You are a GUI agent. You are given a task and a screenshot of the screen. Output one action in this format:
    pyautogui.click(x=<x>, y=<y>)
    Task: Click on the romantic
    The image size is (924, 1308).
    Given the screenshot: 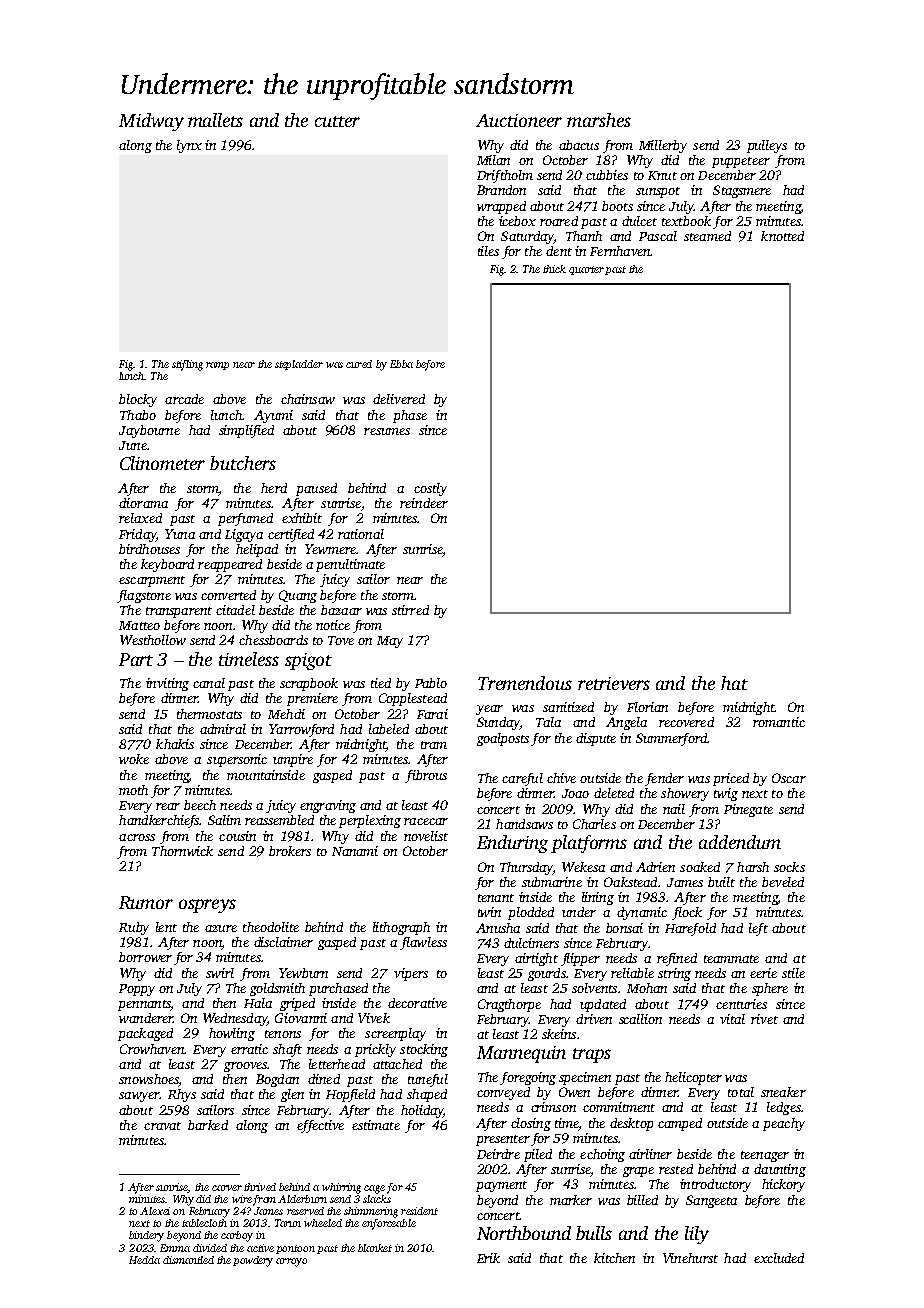 What is the action you would take?
    pyautogui.click(x=779, y=722)
